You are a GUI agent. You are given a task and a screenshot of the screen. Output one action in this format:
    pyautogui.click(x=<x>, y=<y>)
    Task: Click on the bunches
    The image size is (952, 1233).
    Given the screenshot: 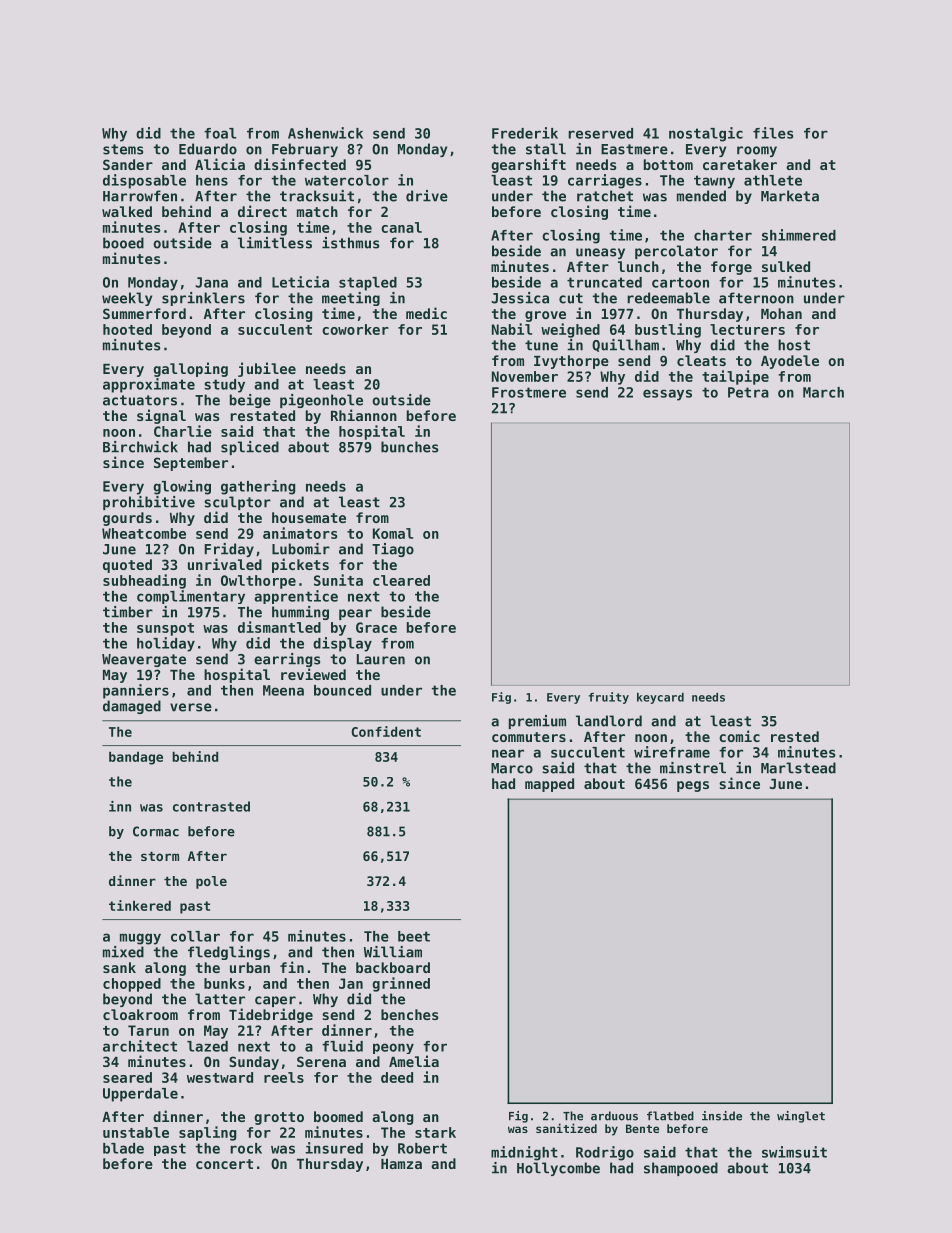 What is the action you would take?
    pyautogui.click(x=409, y=447)
